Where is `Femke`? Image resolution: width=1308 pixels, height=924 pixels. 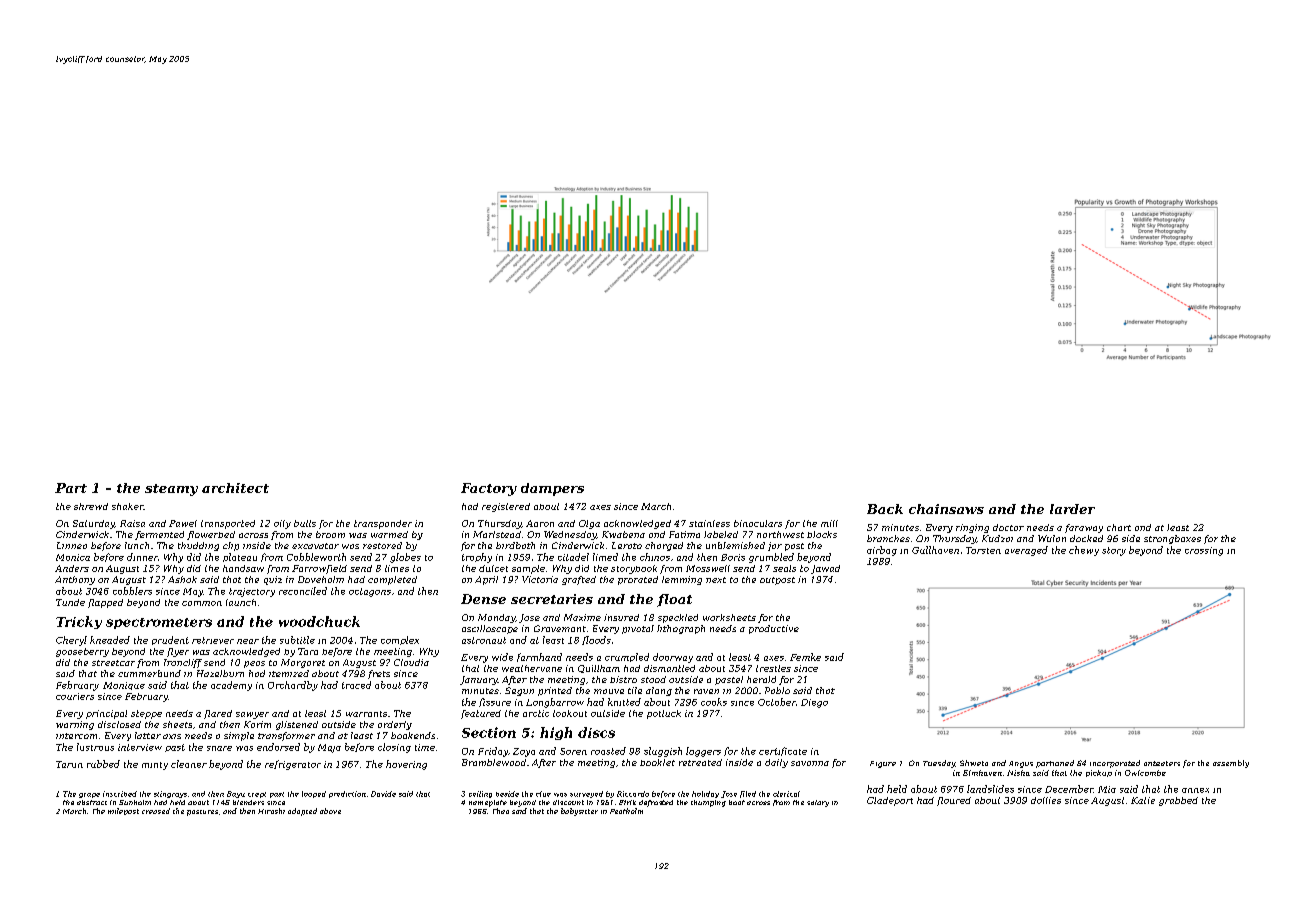 Femke is located at coordinates (805, 657).
